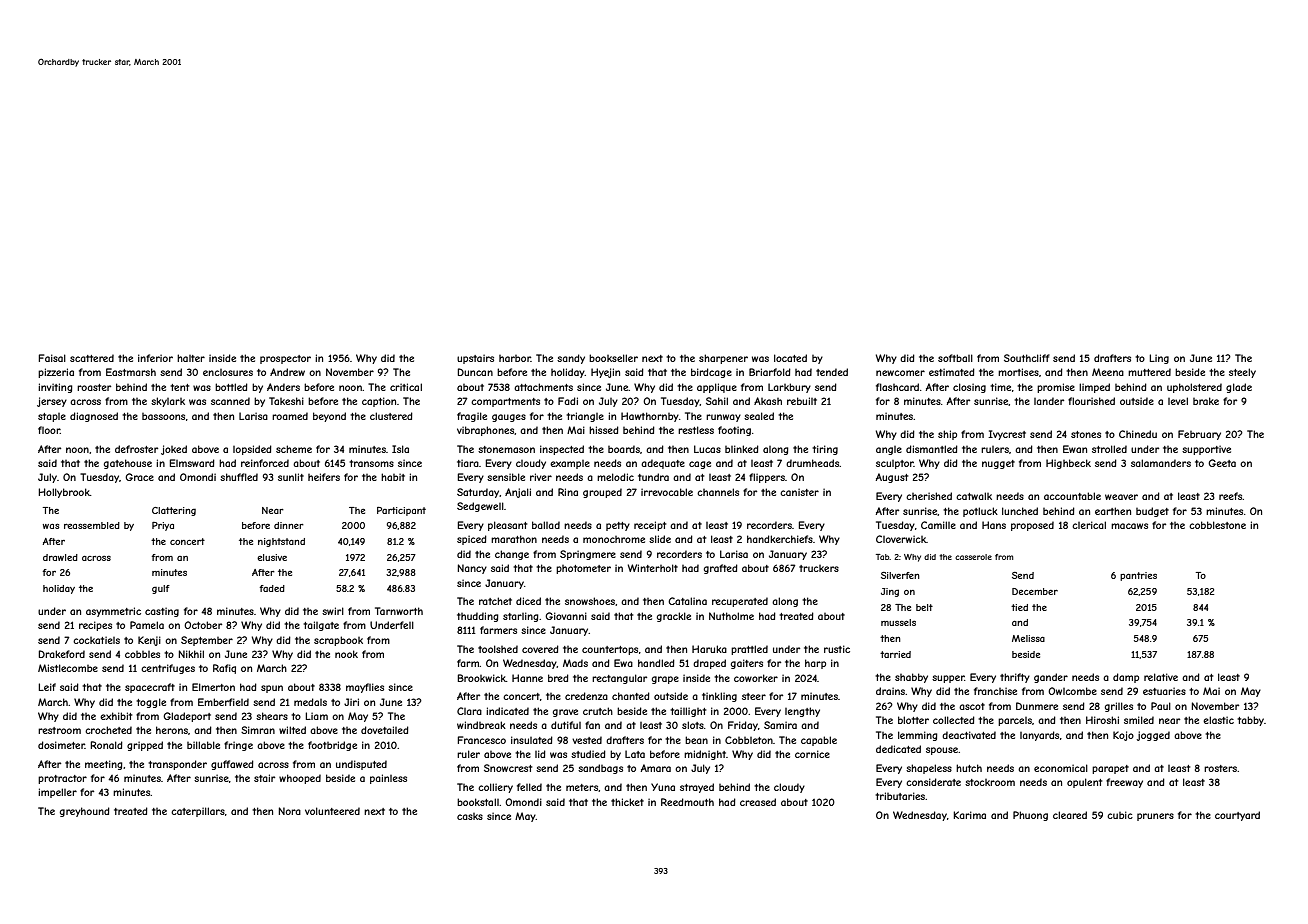 This document has height=924, width=1308. I want to click on Melissa, so click(1028, 638).
